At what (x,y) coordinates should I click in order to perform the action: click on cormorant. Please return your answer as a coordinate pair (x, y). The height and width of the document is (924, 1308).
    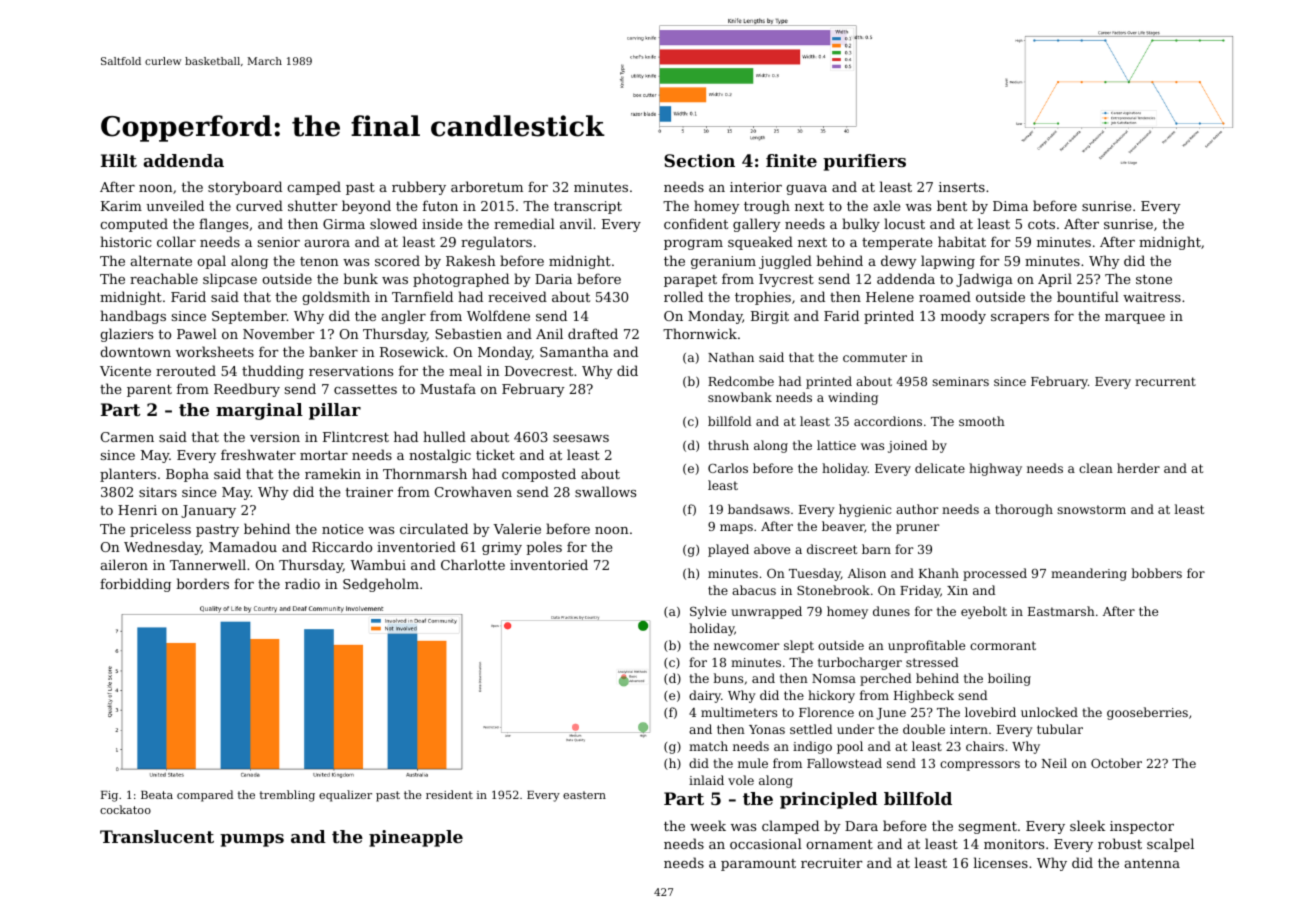
    Looking at the image, I should click on (1003, 645).
